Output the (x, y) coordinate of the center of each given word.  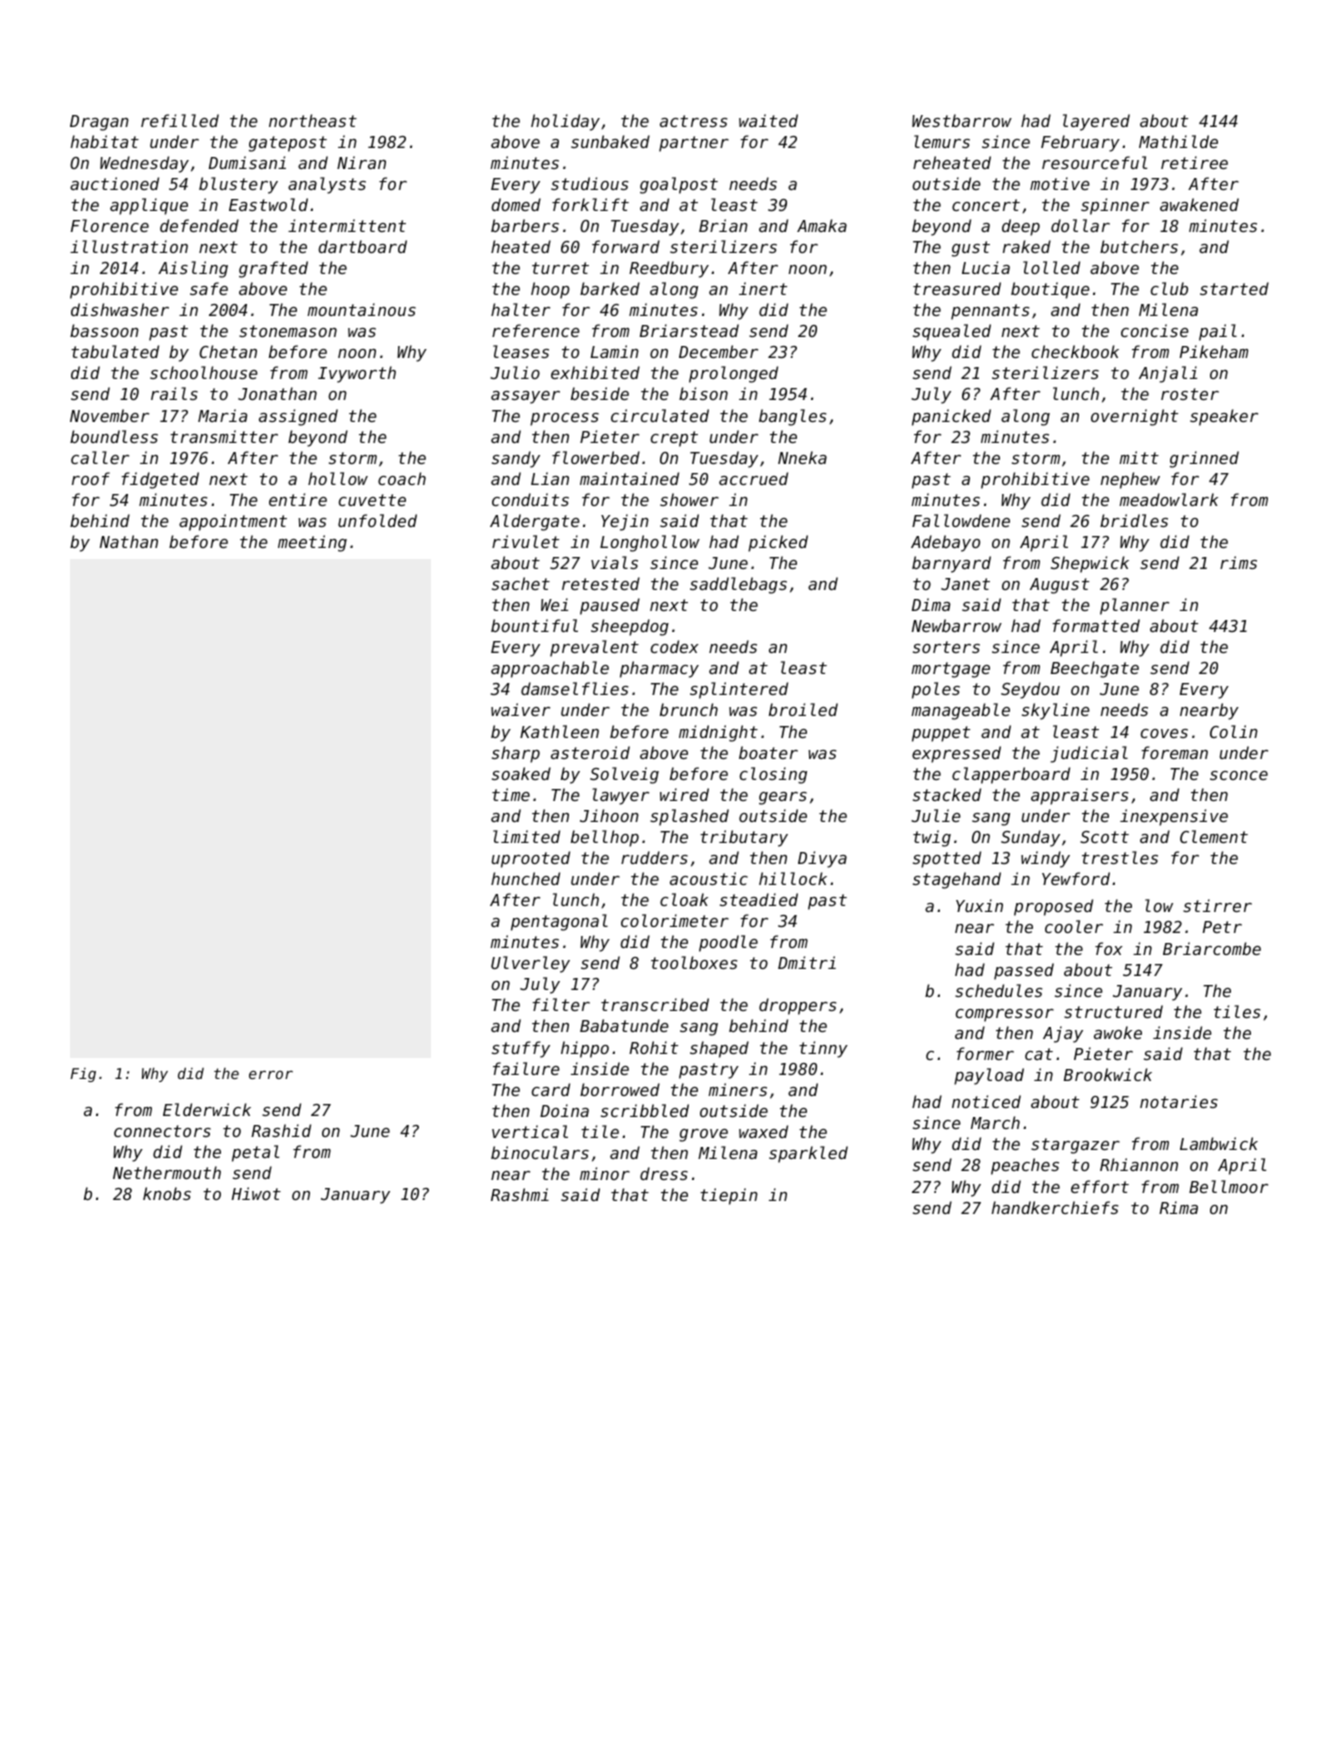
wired (684, 794)
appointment (233, 522)
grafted (273, 269)
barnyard (951, 564)
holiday (565, 122)
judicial (1089, 754)
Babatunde (624, 1025)
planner (1134, 606)
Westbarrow (962, 120)
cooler (1074, 926)
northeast (313, 120)
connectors (162, 1131)
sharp (516, 754)
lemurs (942, 141)
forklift (590, 204)
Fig (83, 1075)
